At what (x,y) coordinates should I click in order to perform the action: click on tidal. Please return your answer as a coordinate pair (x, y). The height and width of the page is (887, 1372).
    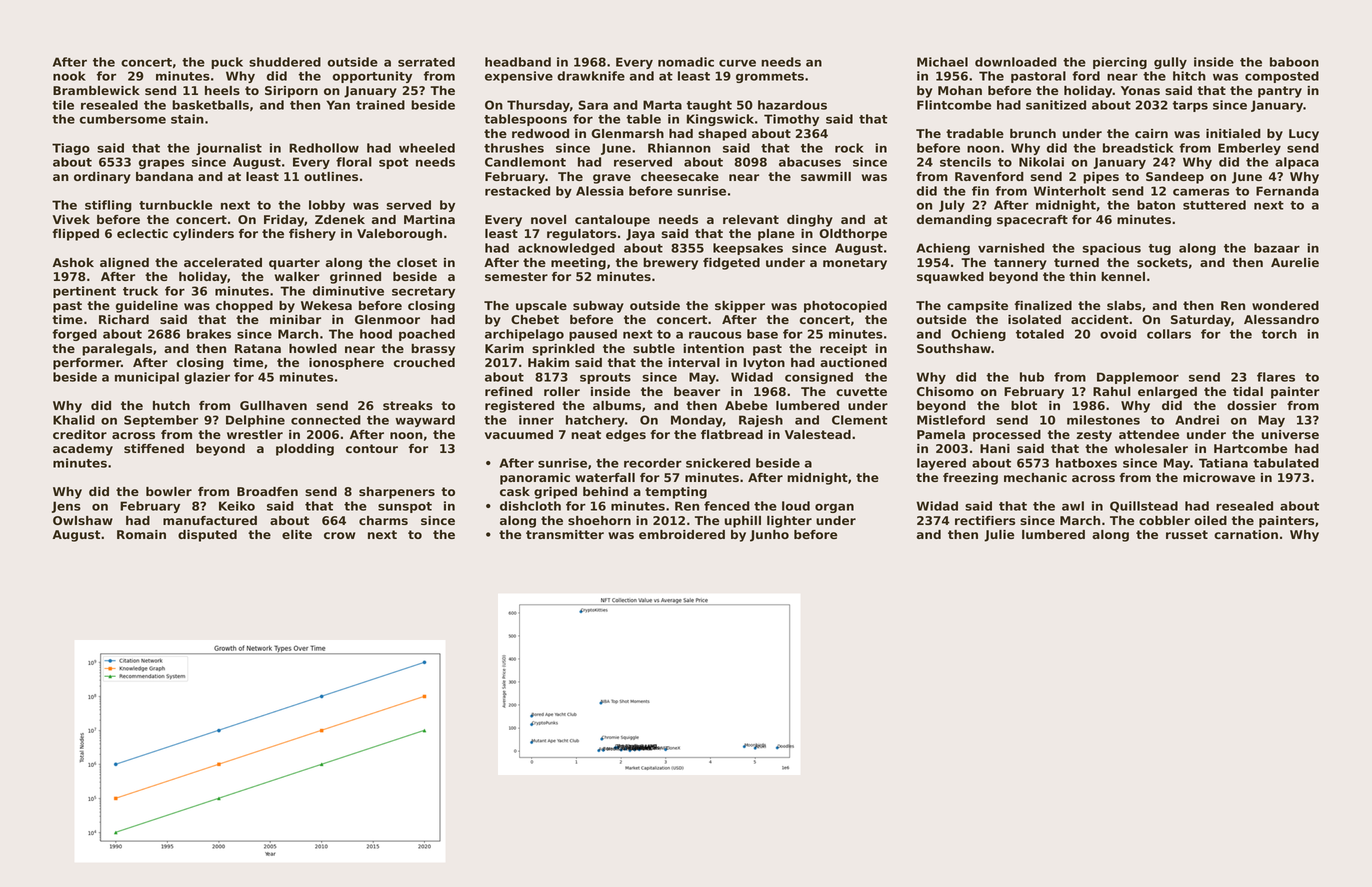
    Looking at the image, I should click on (1248, 391).
